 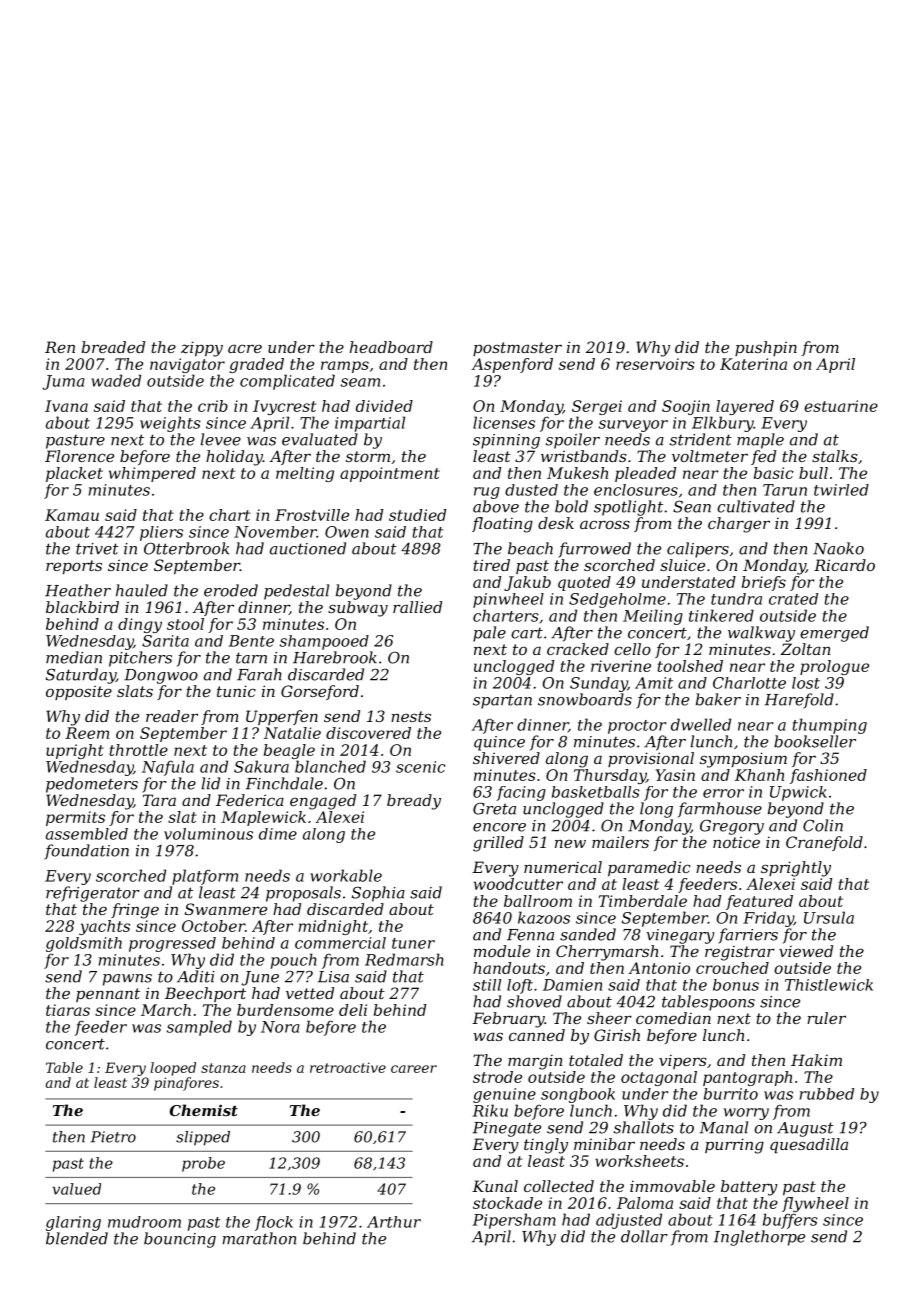 What do you see at coordinates (698, 550) in the document?
I see `calipers` at bounding box center [698, 550].
